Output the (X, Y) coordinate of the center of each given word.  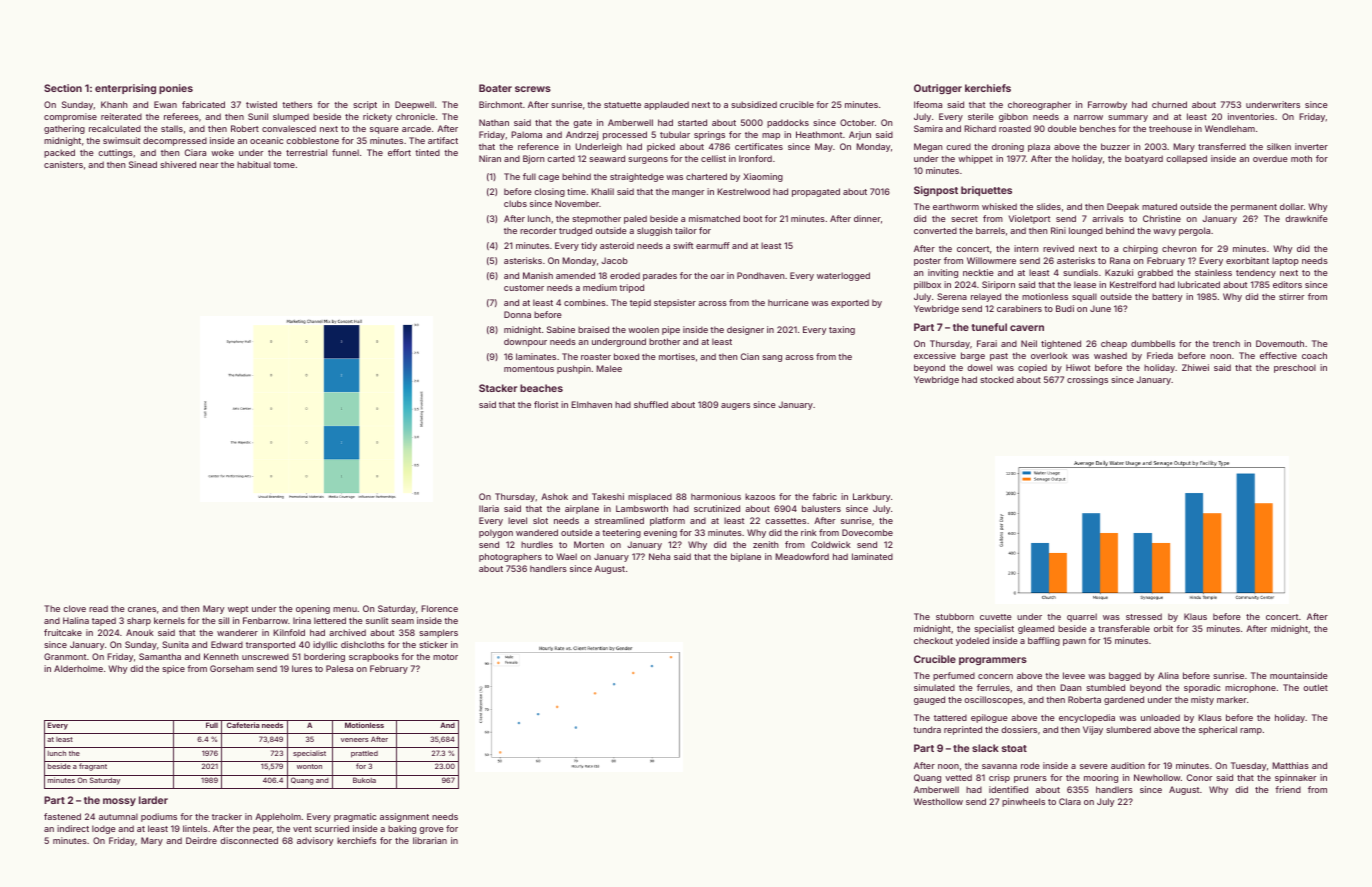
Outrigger (938, 89)
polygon (496, 533)
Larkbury (872, 497)
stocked (997, 379)
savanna (999, 766)
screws (533, 89)
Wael (566, 556)
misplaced (650, 497)
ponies (176, 89)
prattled (364, 754)
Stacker (498, 388)
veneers (355, 740)
